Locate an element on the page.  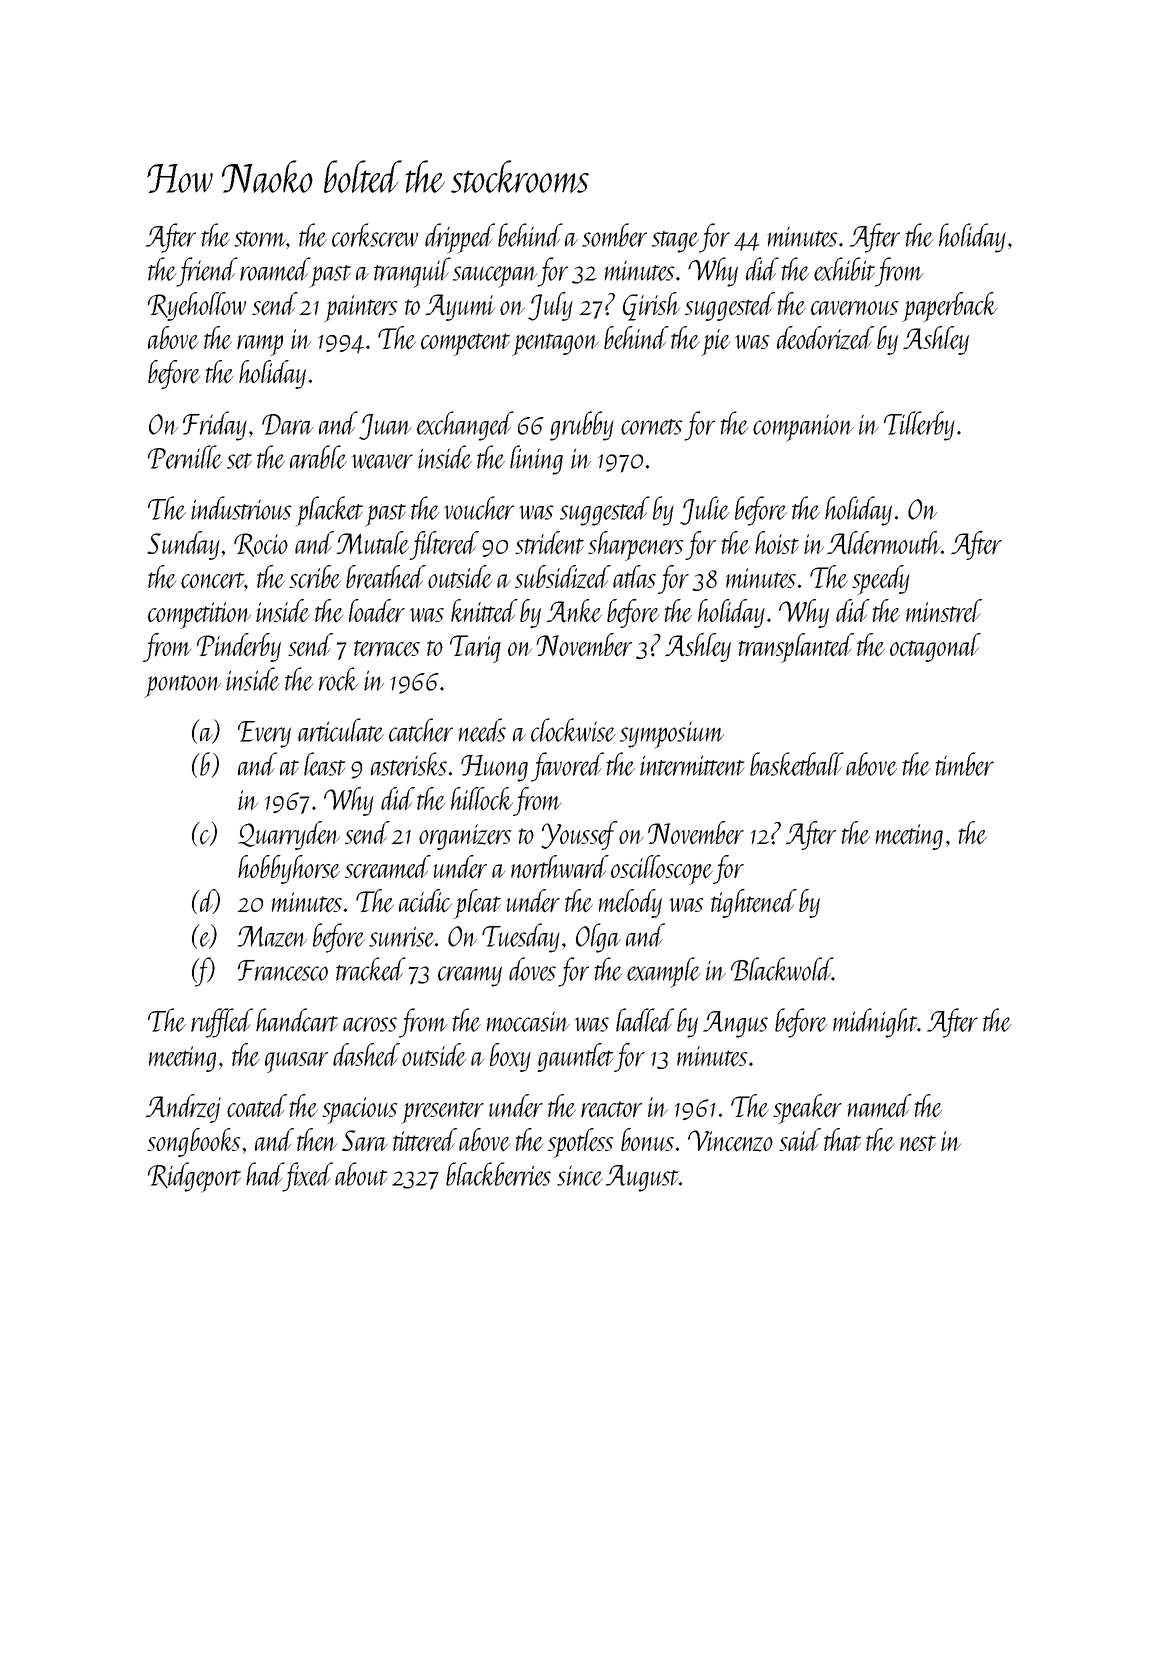
said is located at coordinates (800, 1139).
